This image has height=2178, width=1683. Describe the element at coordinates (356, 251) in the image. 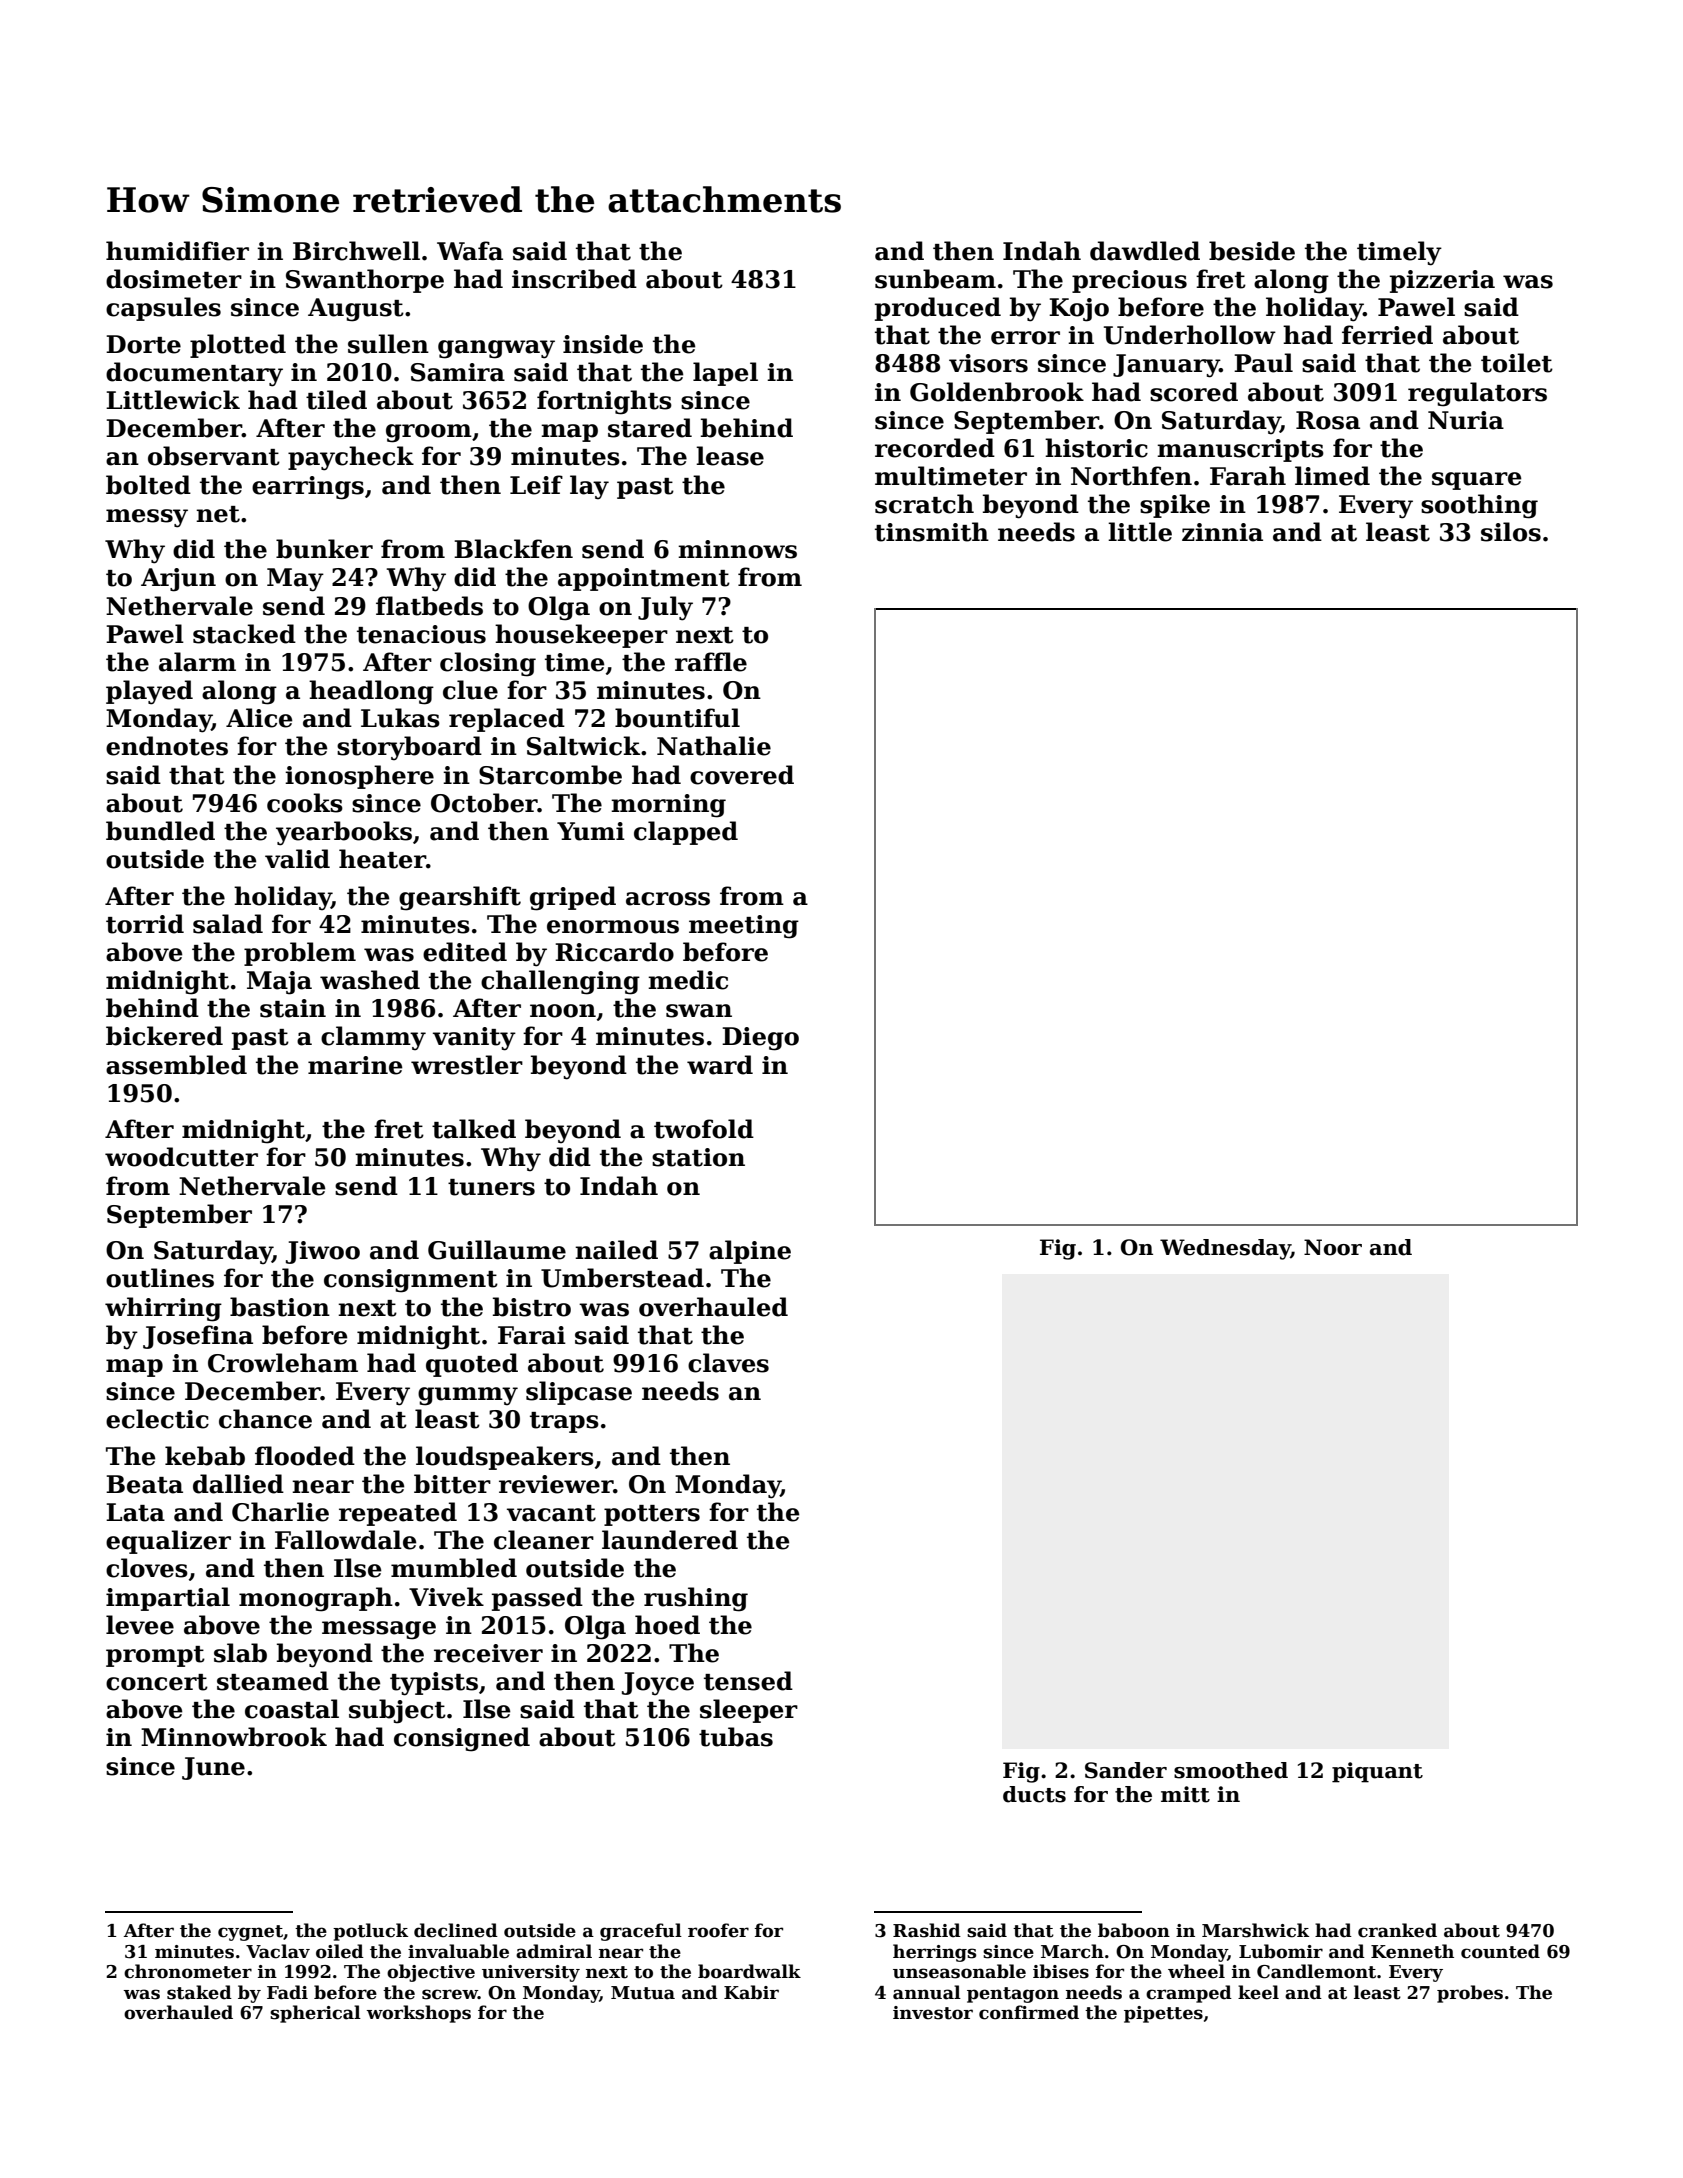

I see `Birchwell` at that location.
